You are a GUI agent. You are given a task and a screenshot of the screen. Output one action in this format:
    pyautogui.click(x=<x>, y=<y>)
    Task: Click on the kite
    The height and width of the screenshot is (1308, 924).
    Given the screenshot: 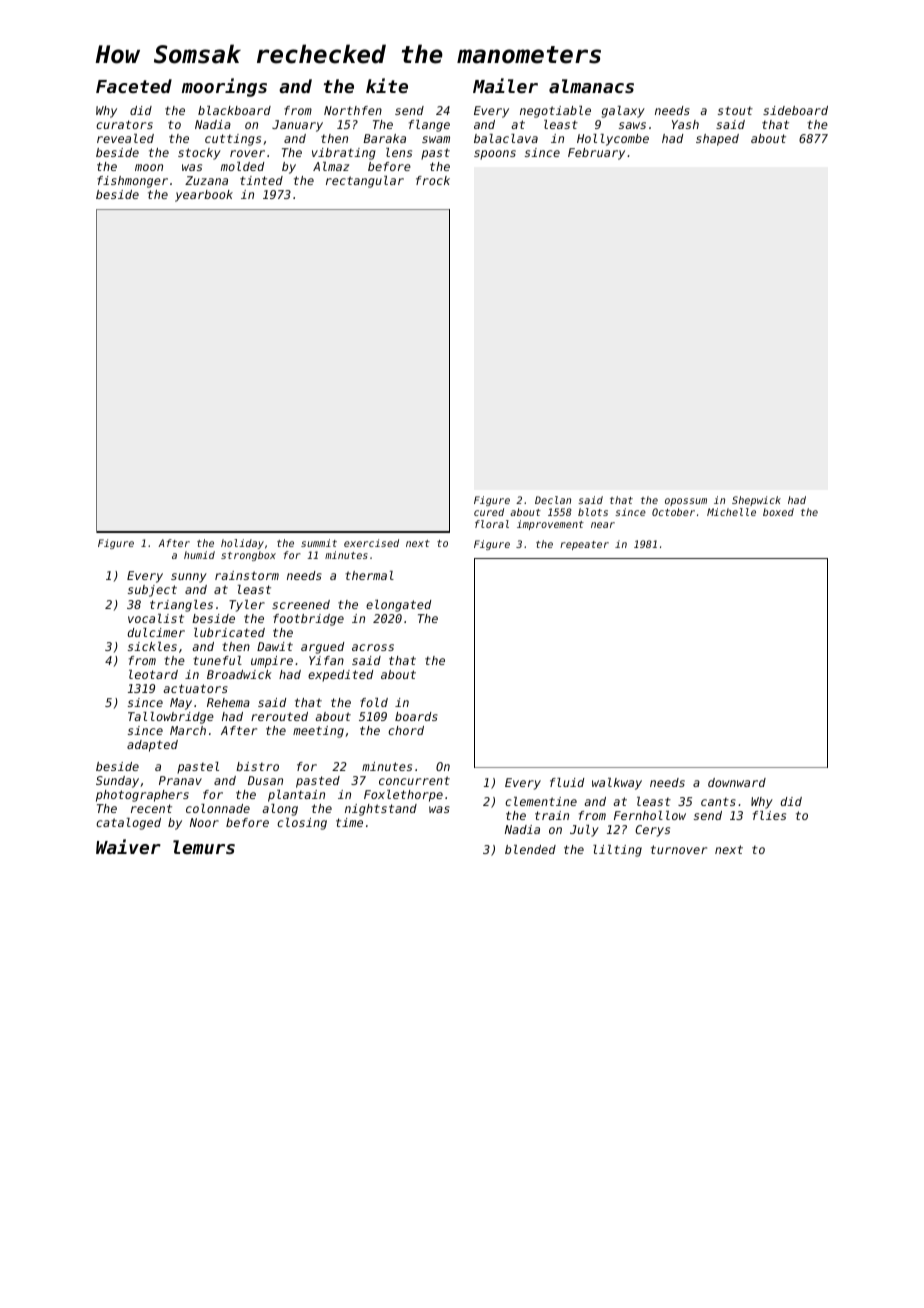 What is the action you would take?
    pyautogui.click(x=387, y=85)
